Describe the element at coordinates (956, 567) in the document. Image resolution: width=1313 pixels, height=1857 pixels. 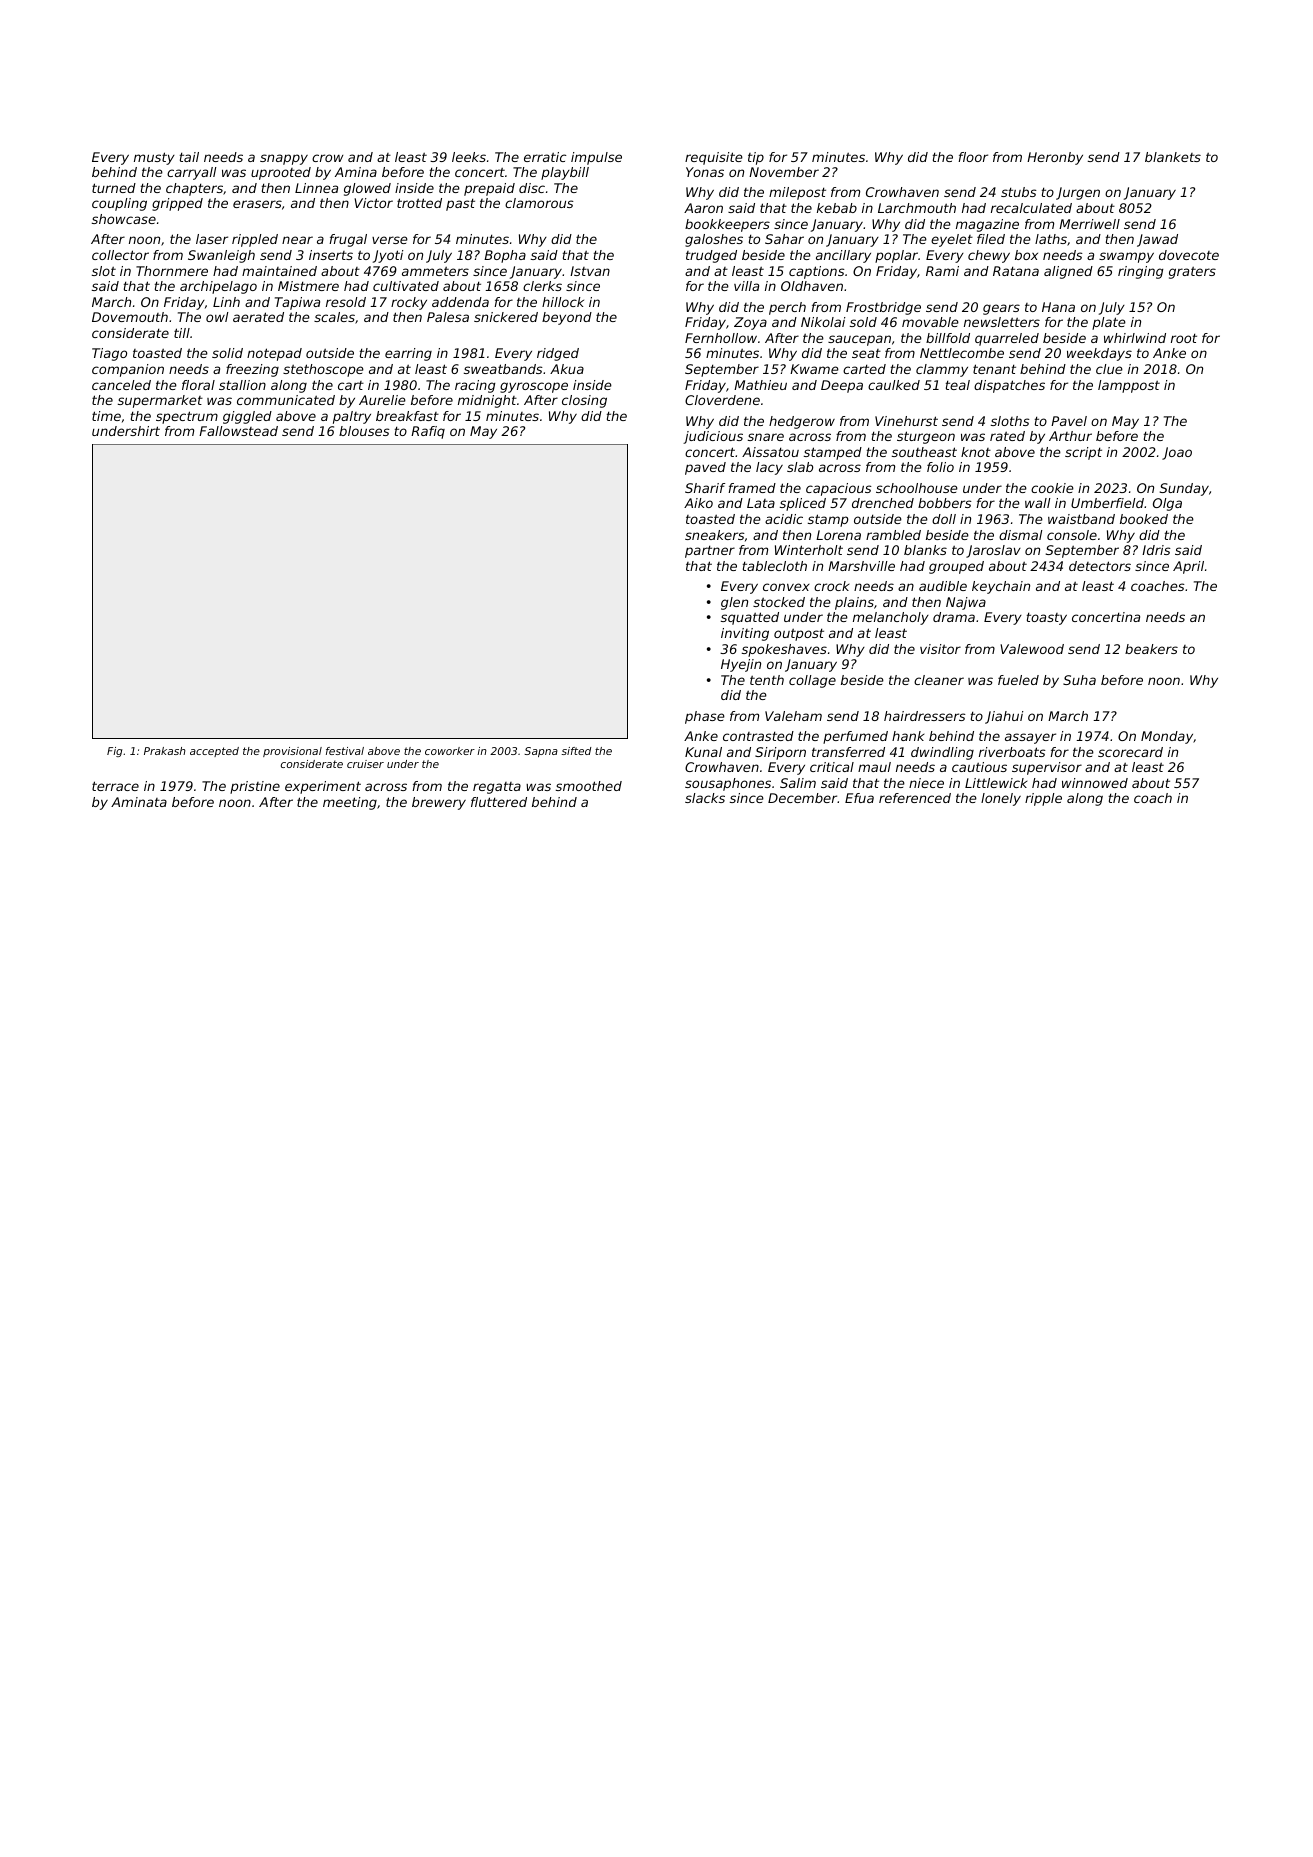
I see `grouped` at that location.
